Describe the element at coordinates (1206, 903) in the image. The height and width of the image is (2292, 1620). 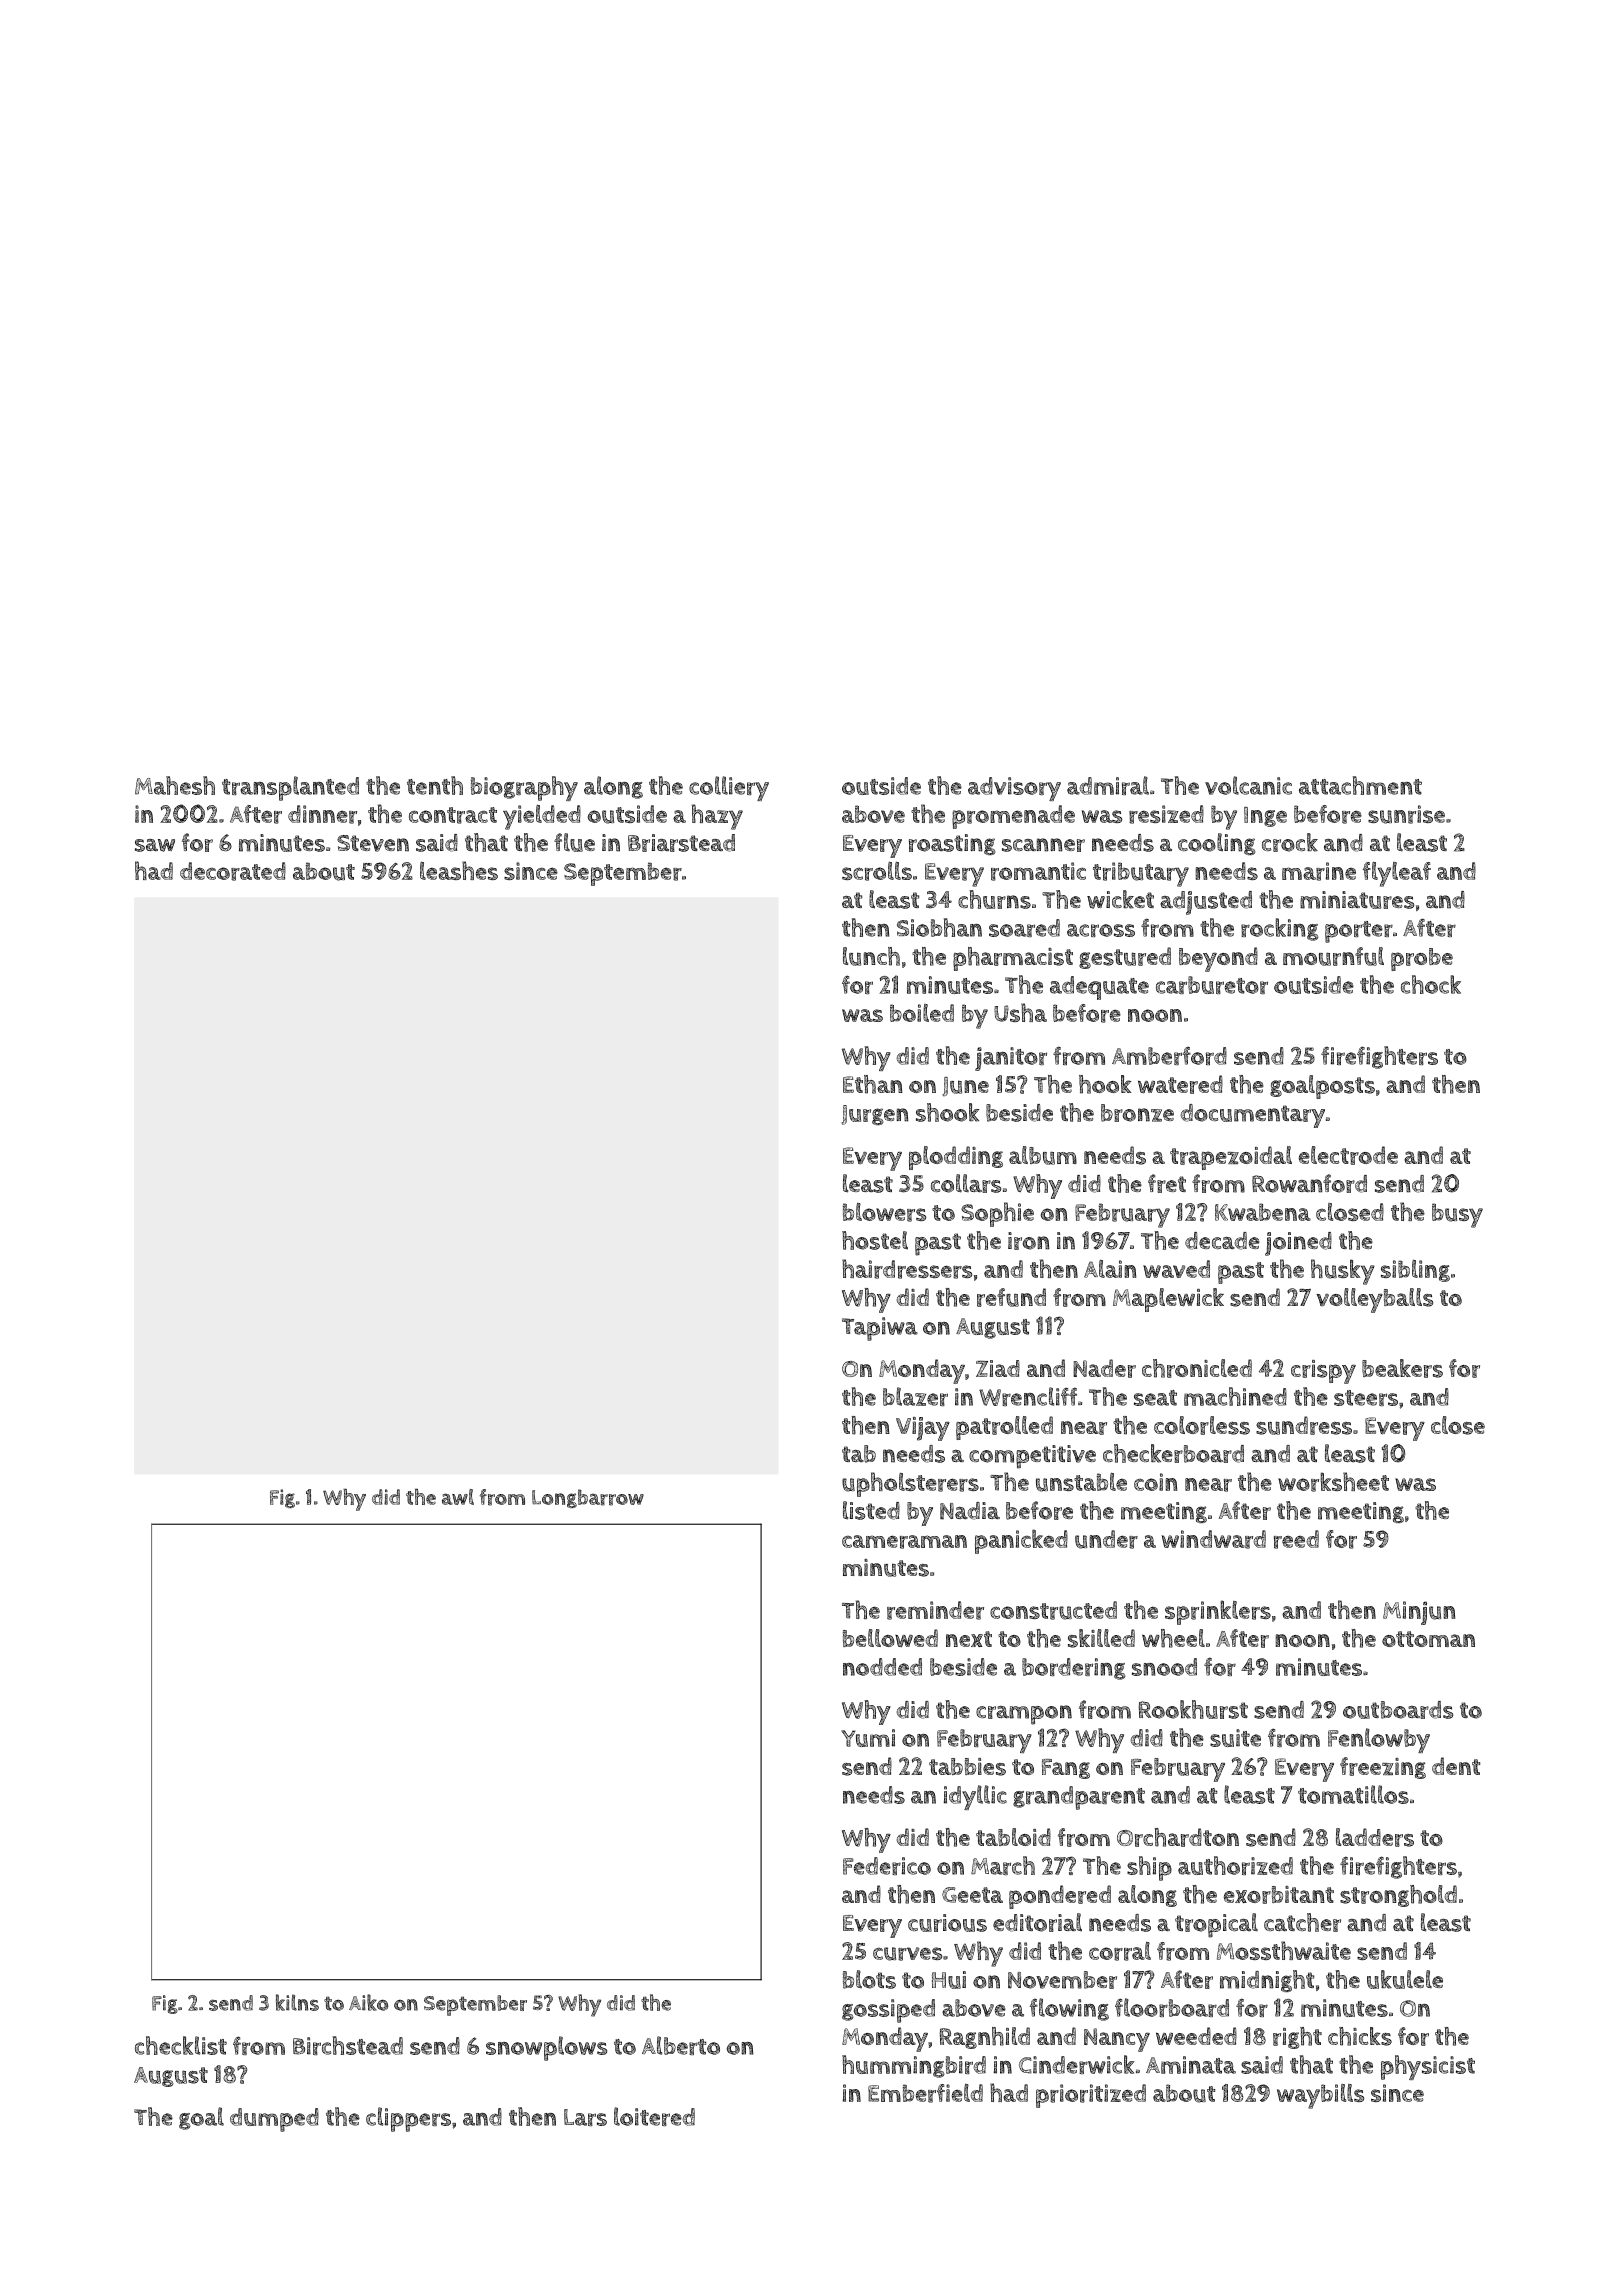
I see `adjusted` at that location.
